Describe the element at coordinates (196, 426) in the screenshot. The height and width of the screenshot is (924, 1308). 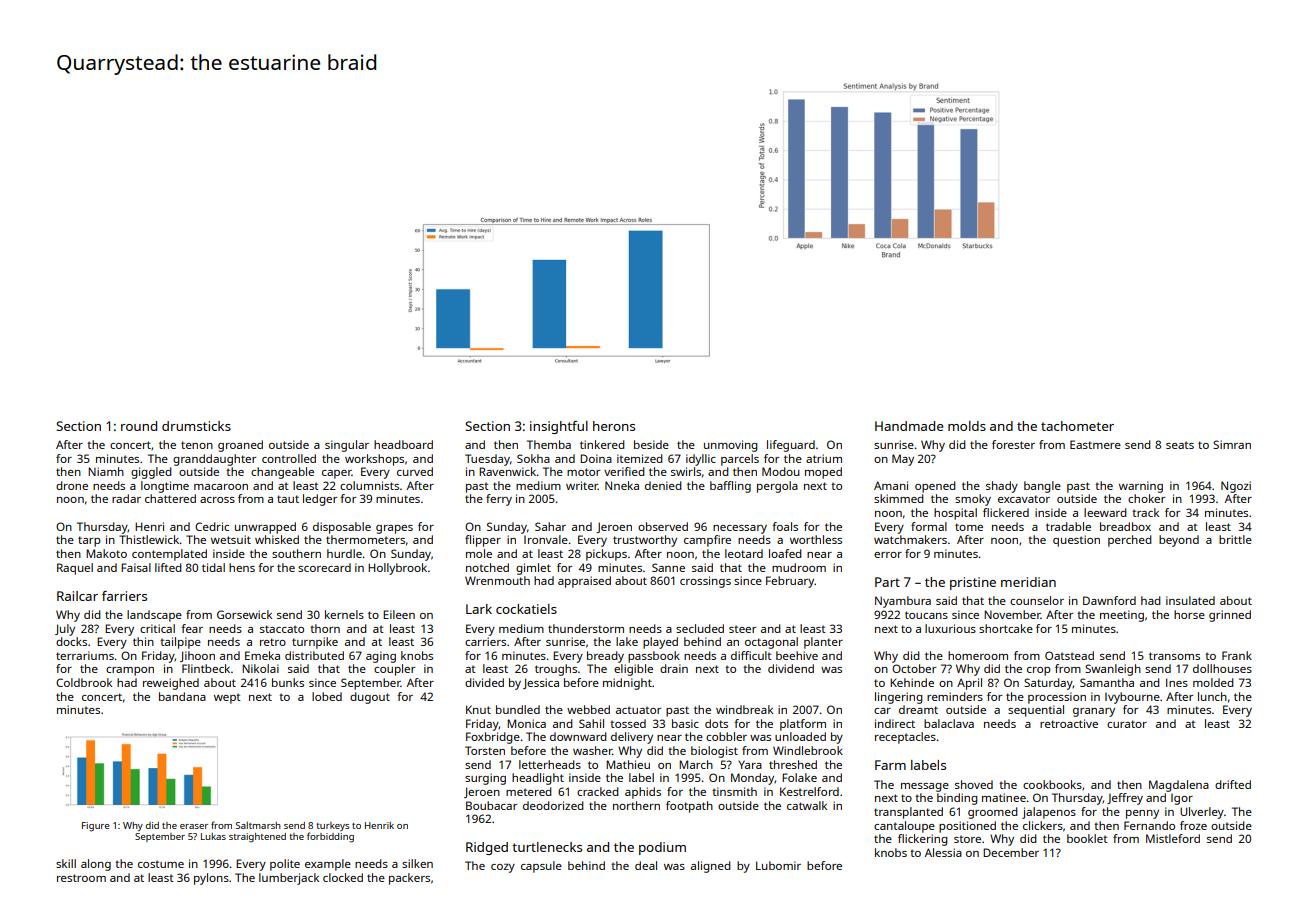
I see `drumsticks` at that location.
